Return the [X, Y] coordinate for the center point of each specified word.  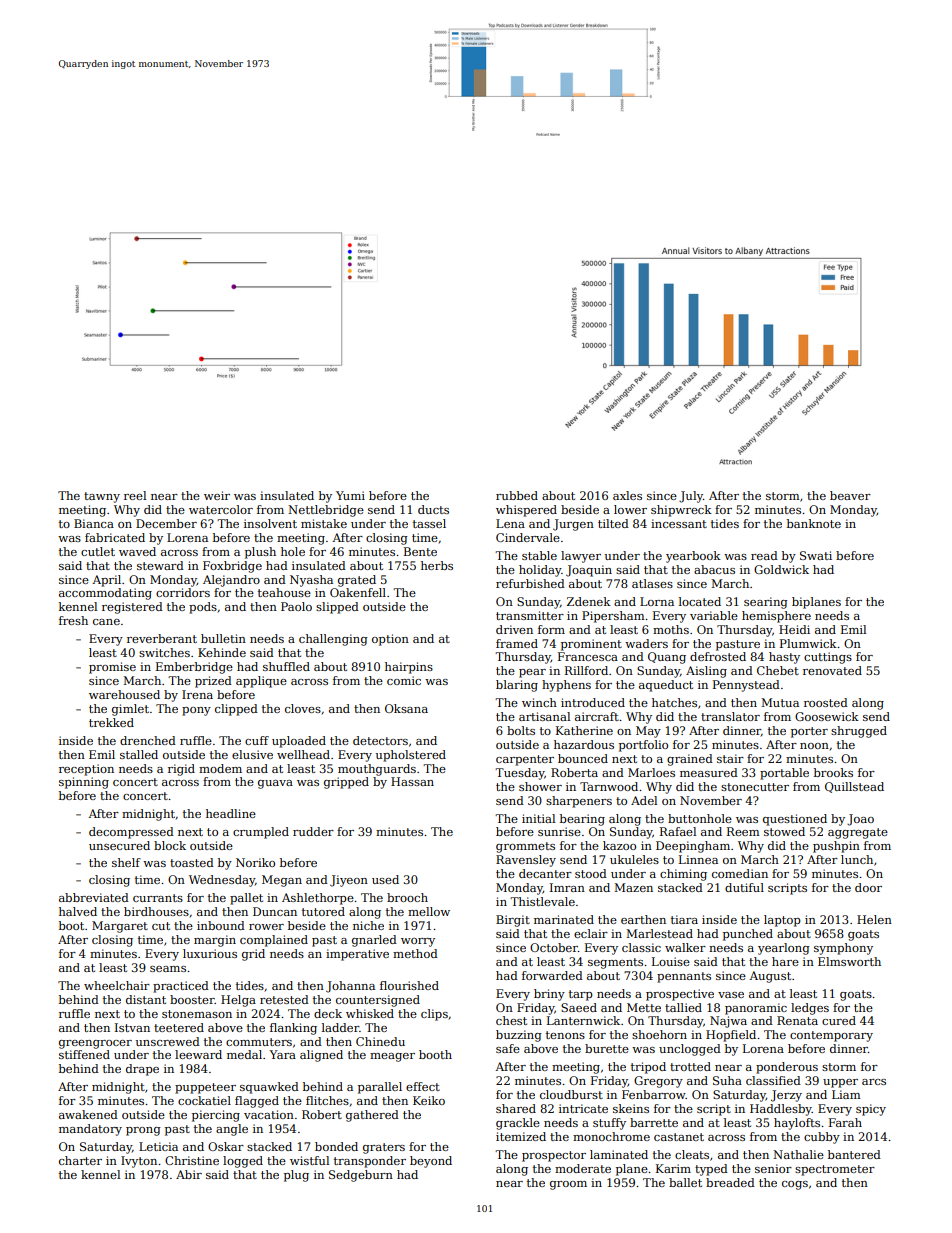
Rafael [678, 831]
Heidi [794, 629]
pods [203, 608]
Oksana [406, 708]
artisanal [544, 716]
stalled [139, 754]
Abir [189, 1174]
